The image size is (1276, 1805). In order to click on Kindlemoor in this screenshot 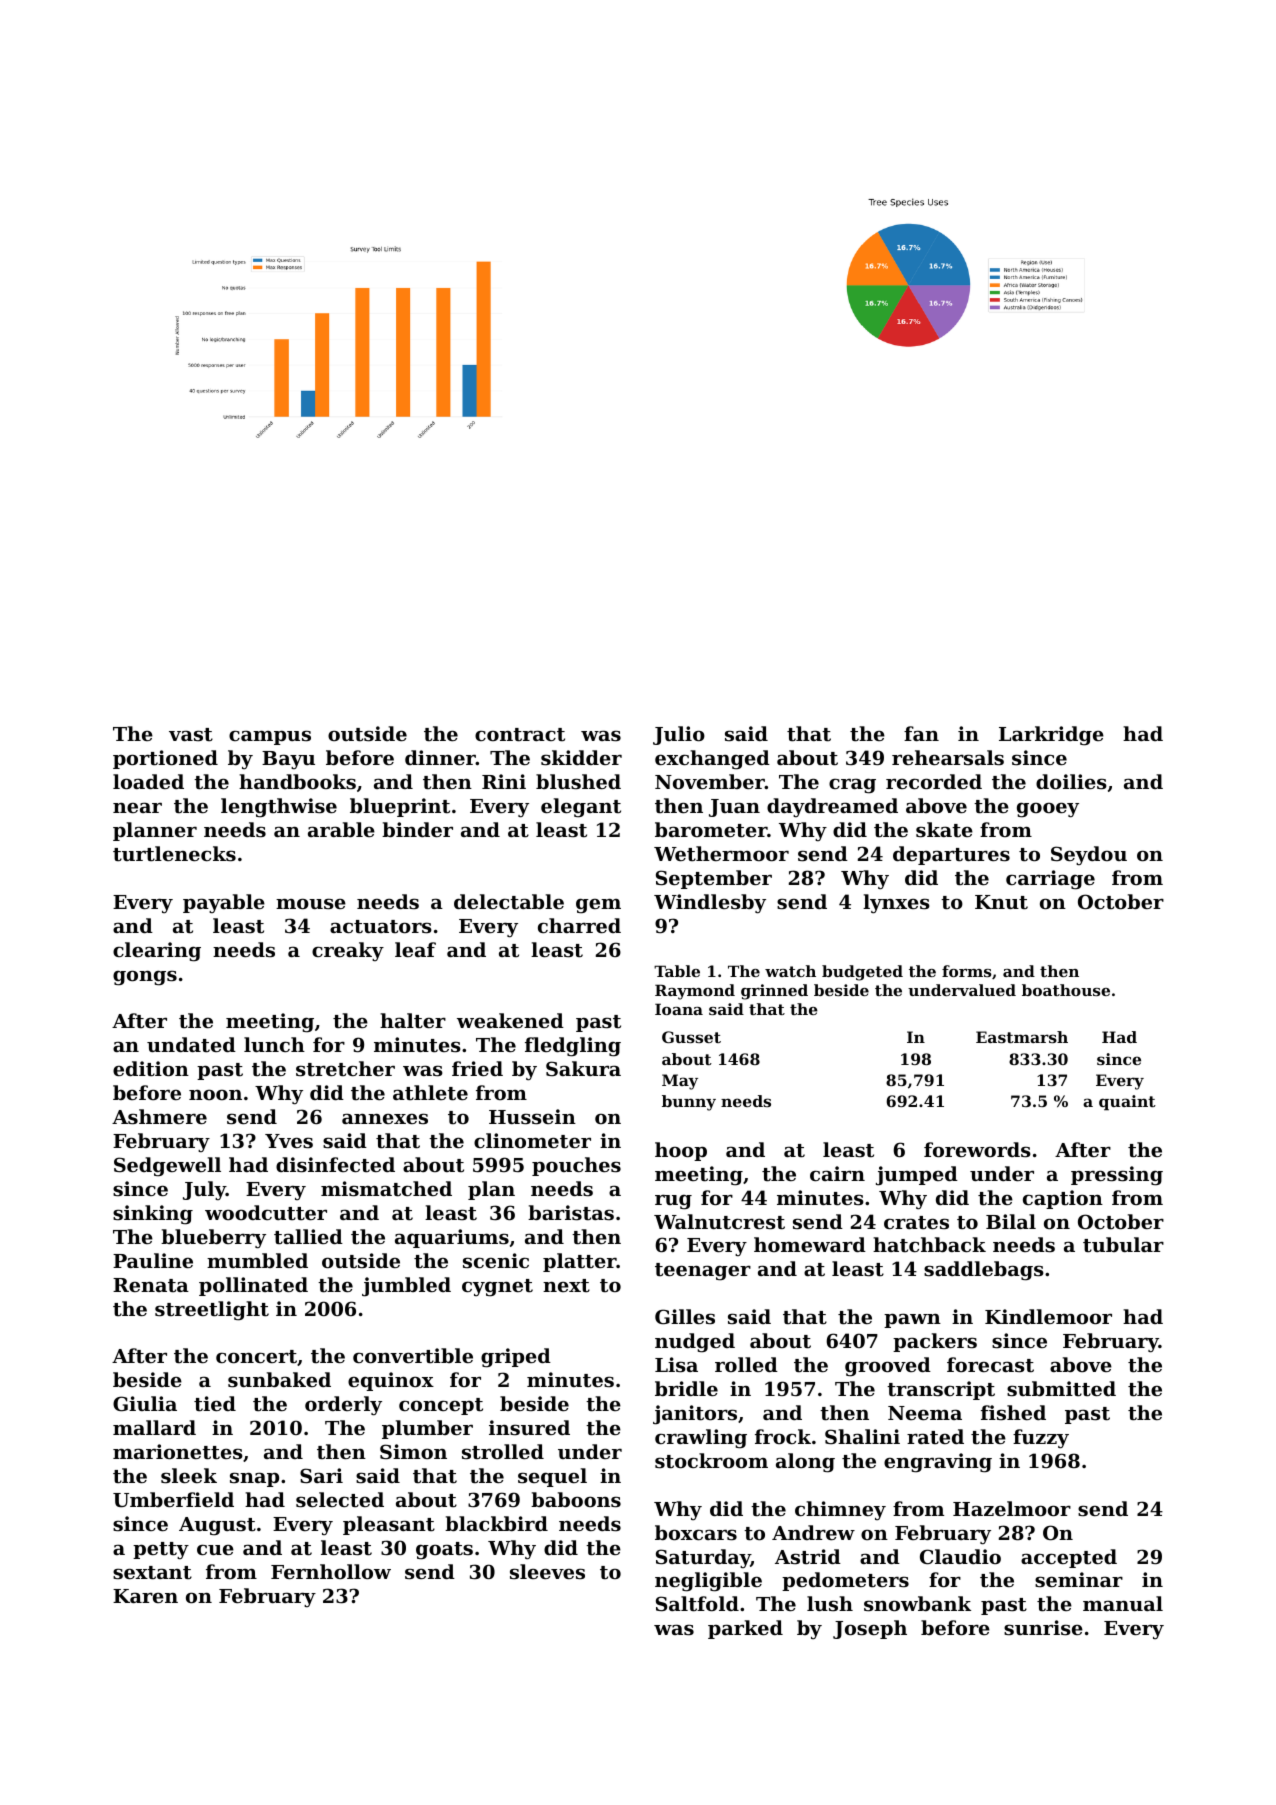, I will do `click(1048, 1316)`.
